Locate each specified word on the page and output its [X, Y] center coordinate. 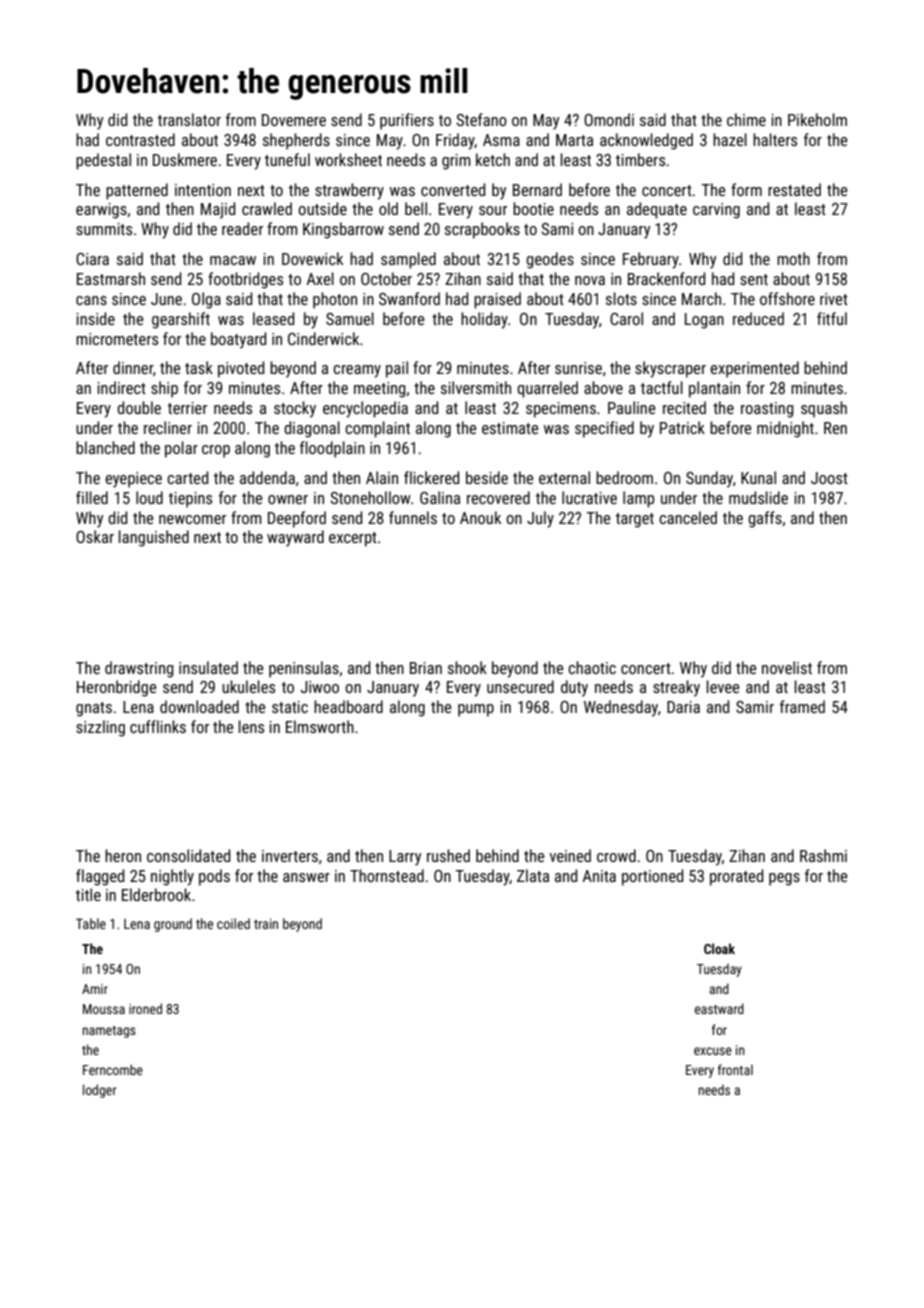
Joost [829, 478]
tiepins [190, 500]
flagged [100, 877]
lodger [99, 1091]
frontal [735, 1069]
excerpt [353, 539]
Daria [683, 707]
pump [476, 710]
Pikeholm [817, 119]
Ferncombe [113, 1069]
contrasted [140, 139]
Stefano [481, 119]
